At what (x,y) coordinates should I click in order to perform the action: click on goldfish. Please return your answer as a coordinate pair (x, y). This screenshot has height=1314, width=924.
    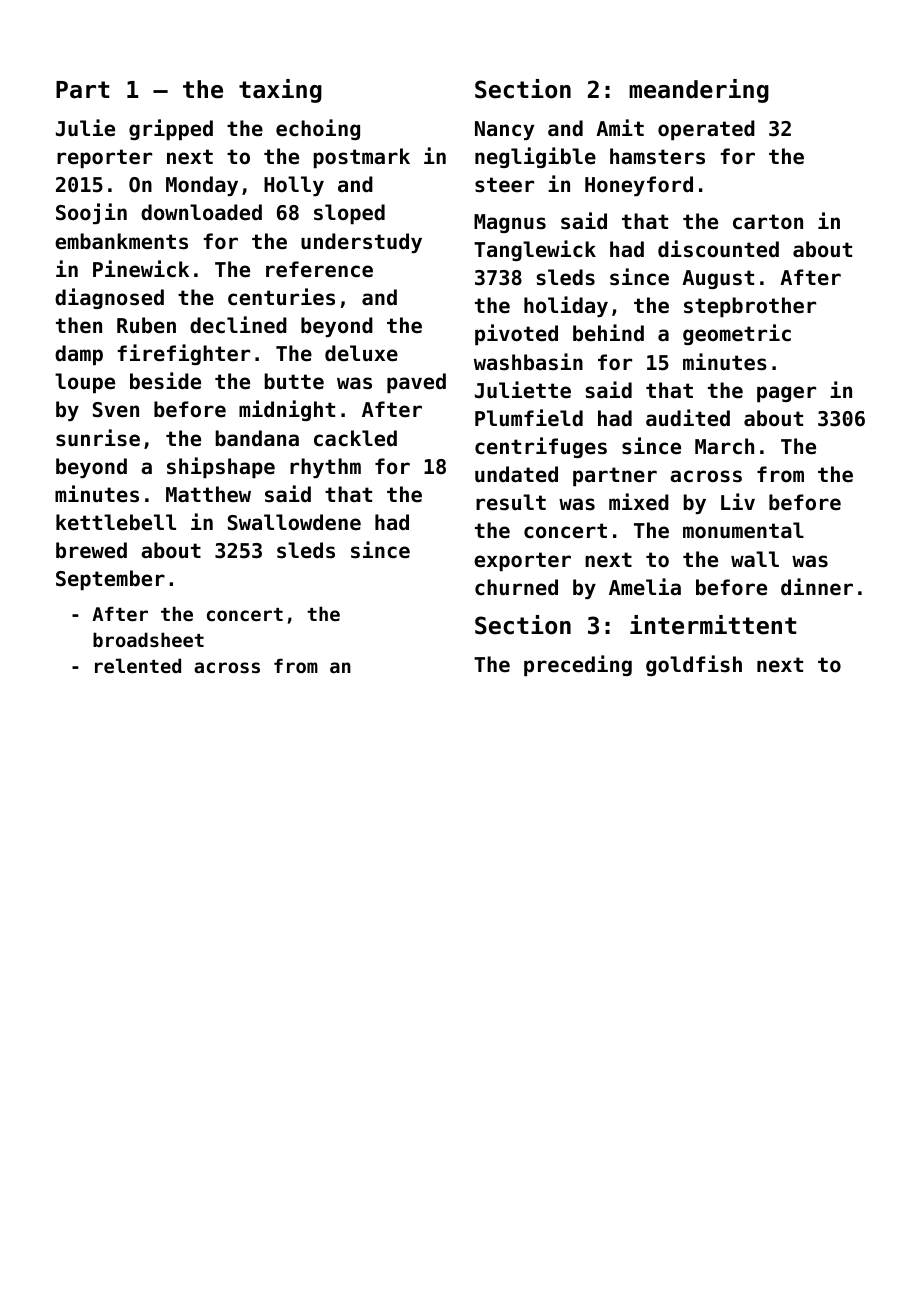
    Looking at the image, I should click on (694, 665).
